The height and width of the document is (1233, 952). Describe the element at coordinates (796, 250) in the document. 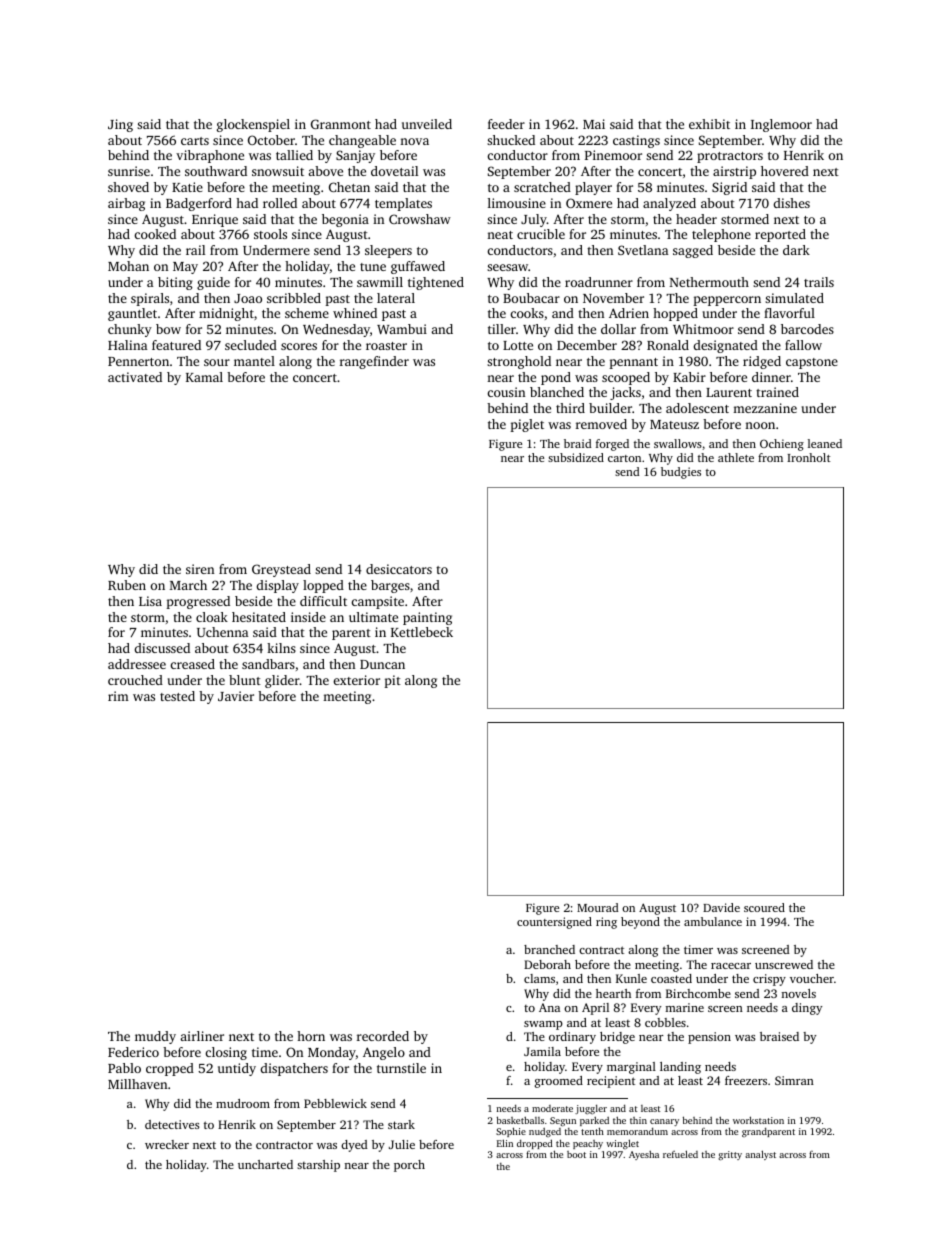

I see `dark` at that location.
